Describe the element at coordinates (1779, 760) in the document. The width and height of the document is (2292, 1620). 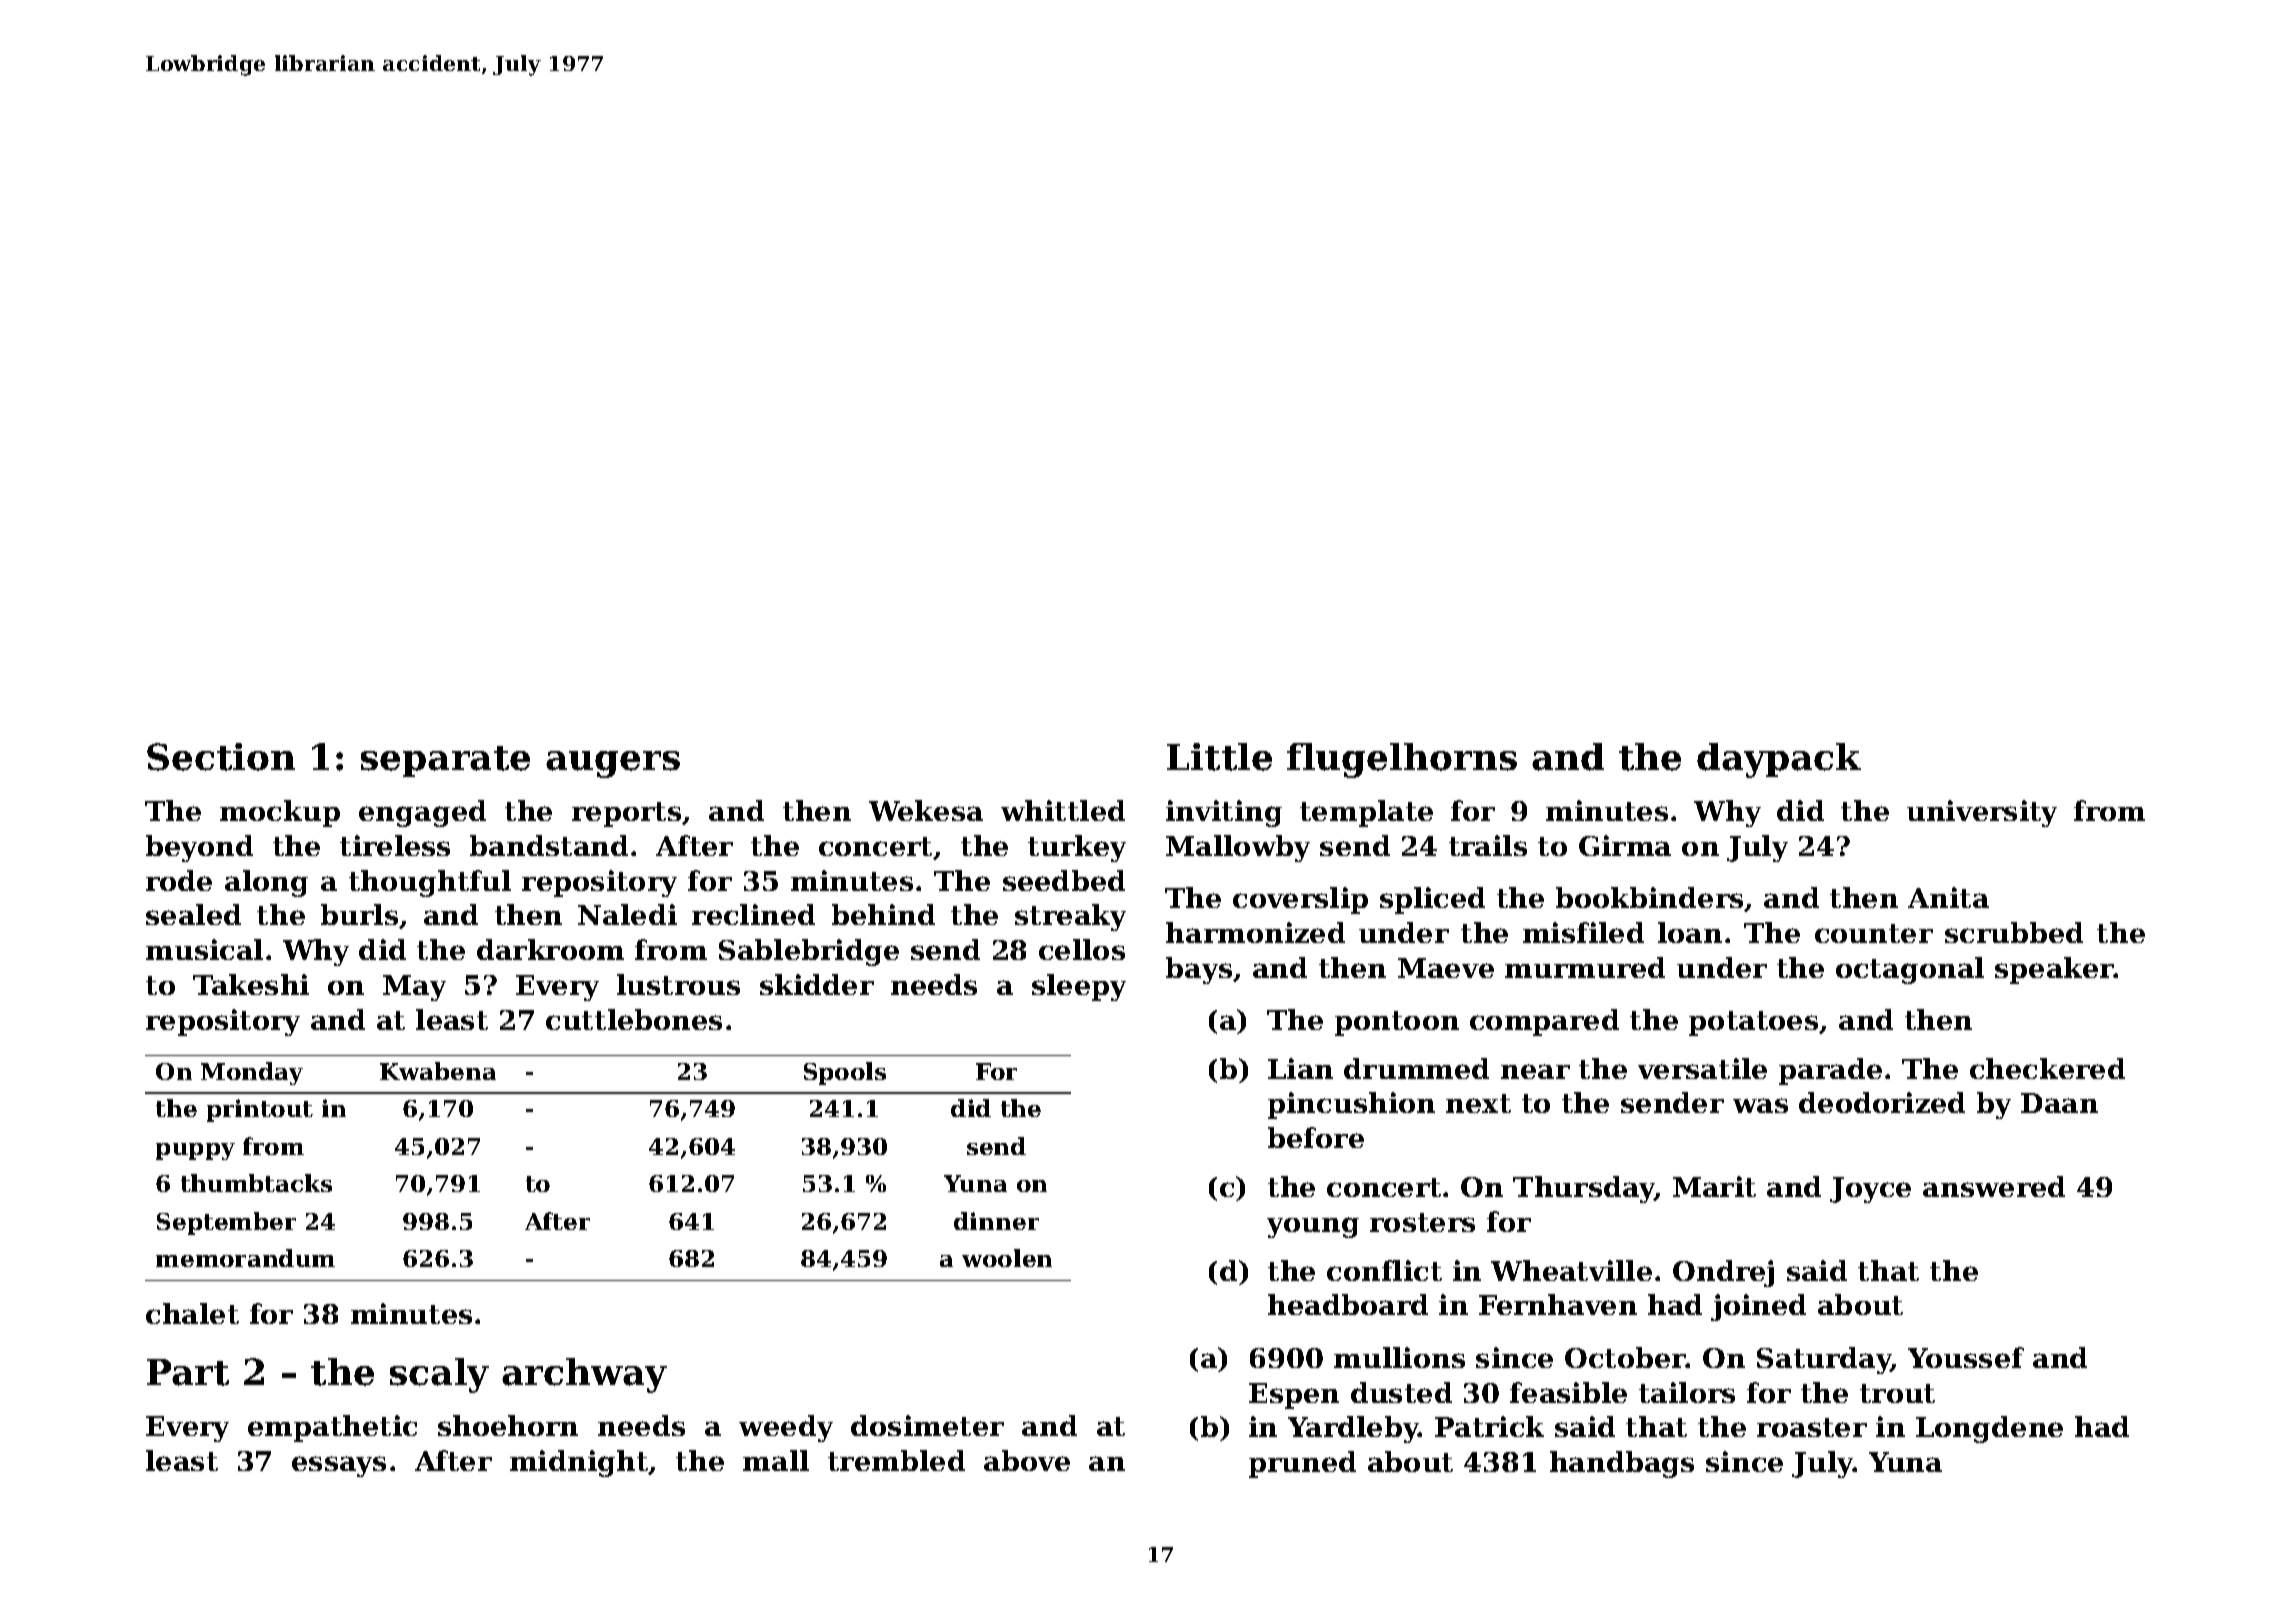
I see `daypack` at that location.
